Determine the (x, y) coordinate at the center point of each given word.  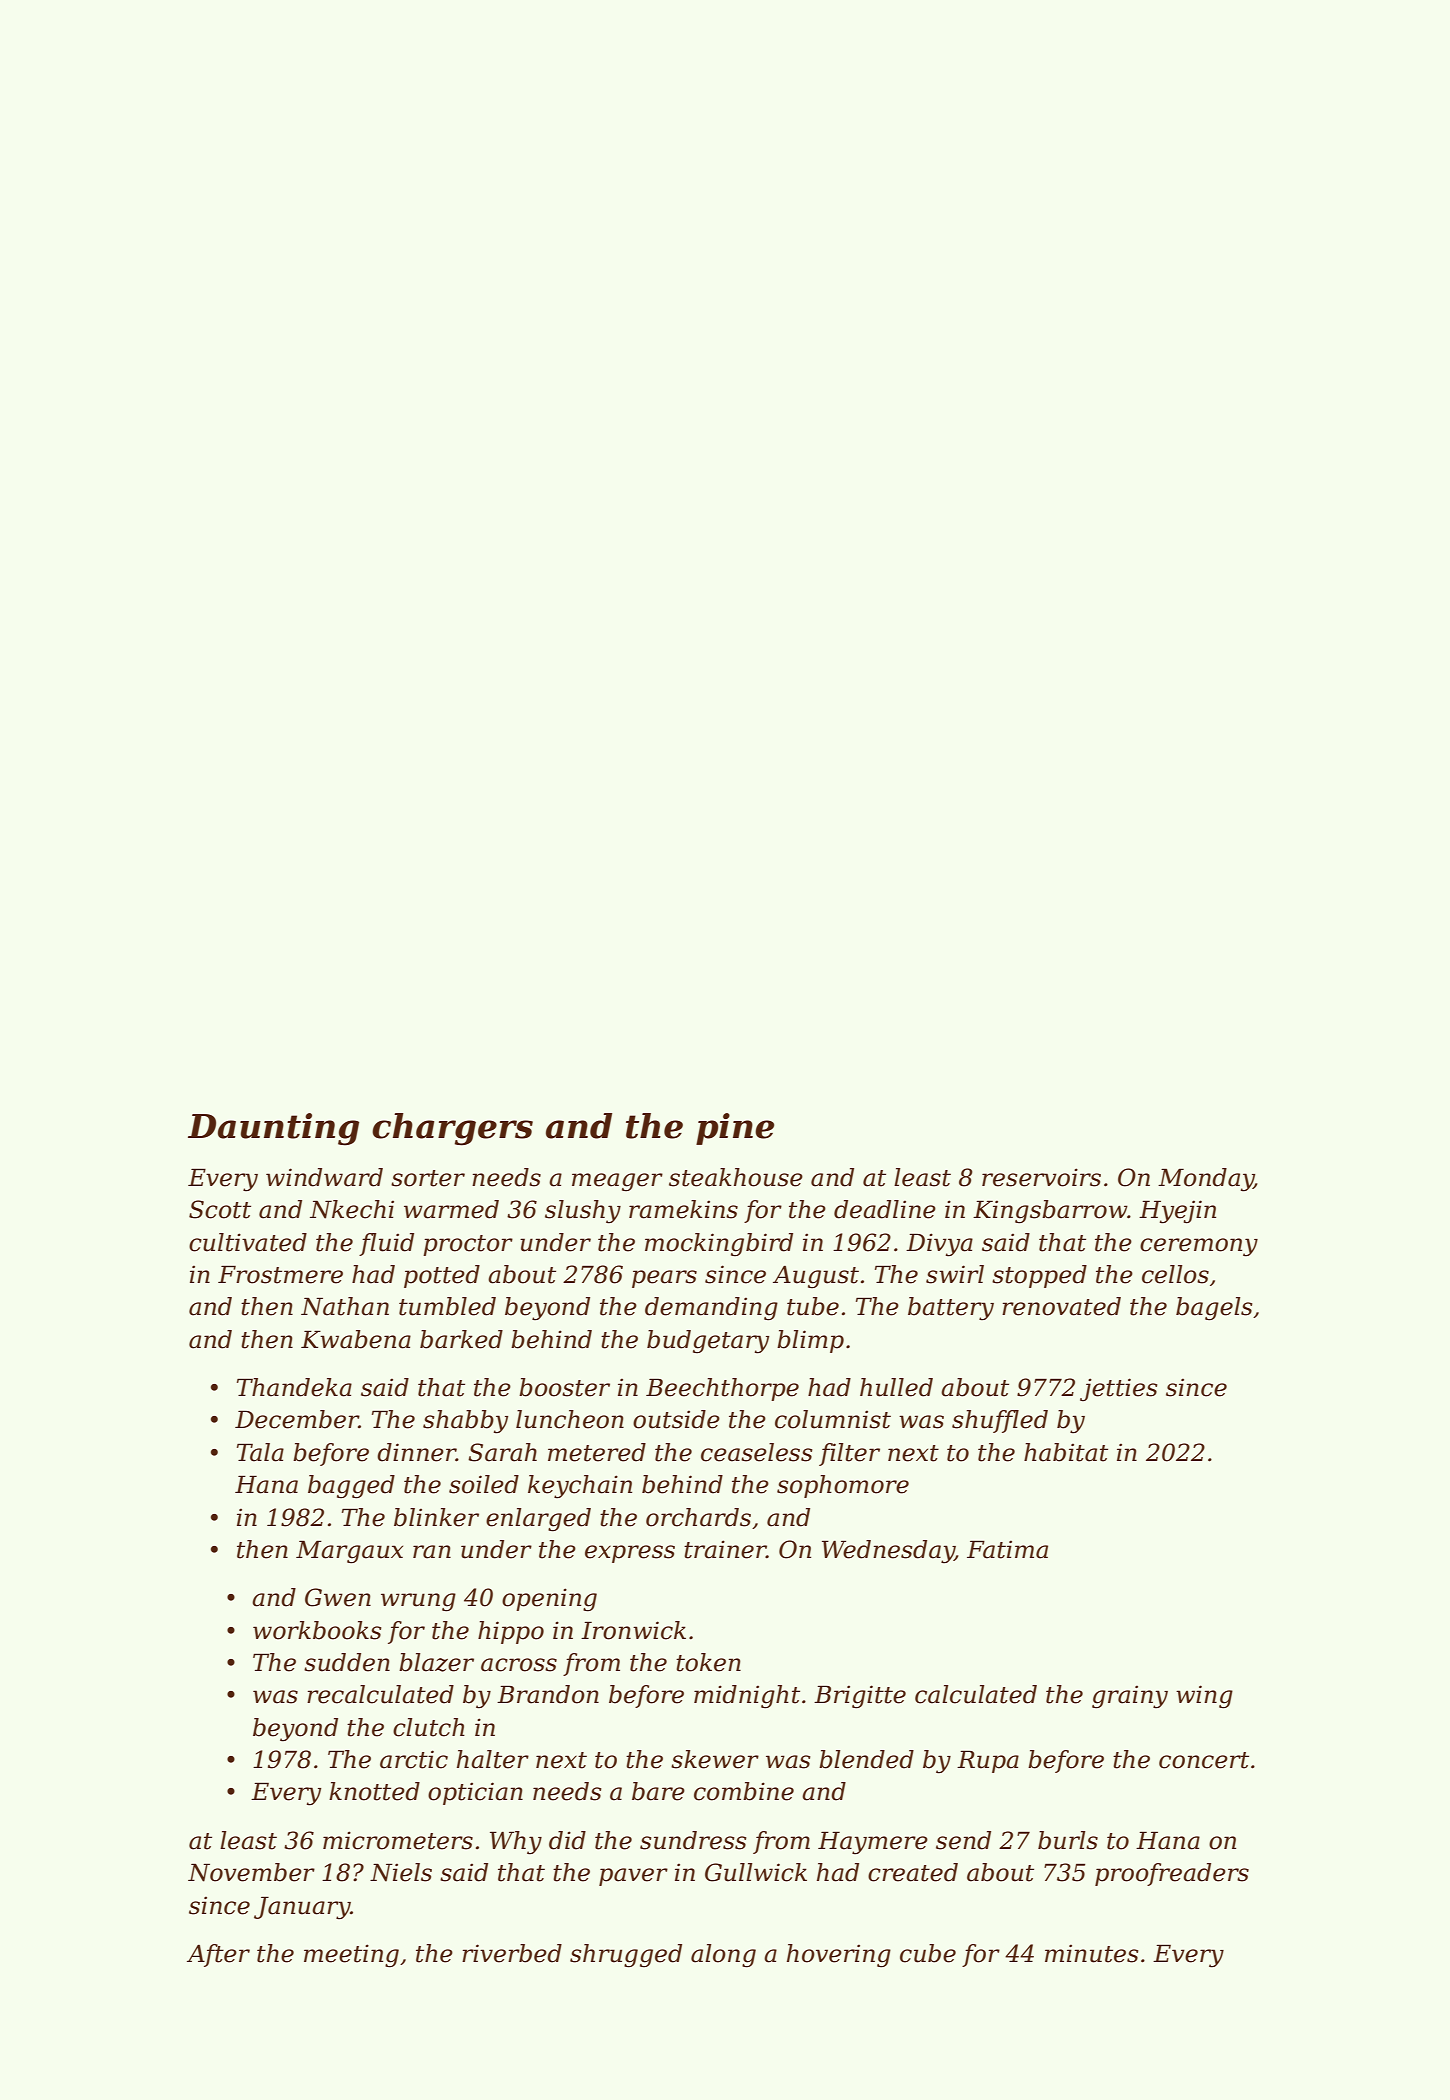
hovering (839, 1956)
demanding (711, 1309)
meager (617, 1182)
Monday (1206, 1180)
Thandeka (294, 1387)
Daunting (273, 1129)
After (218, 1955)
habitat (1066, 1452)
